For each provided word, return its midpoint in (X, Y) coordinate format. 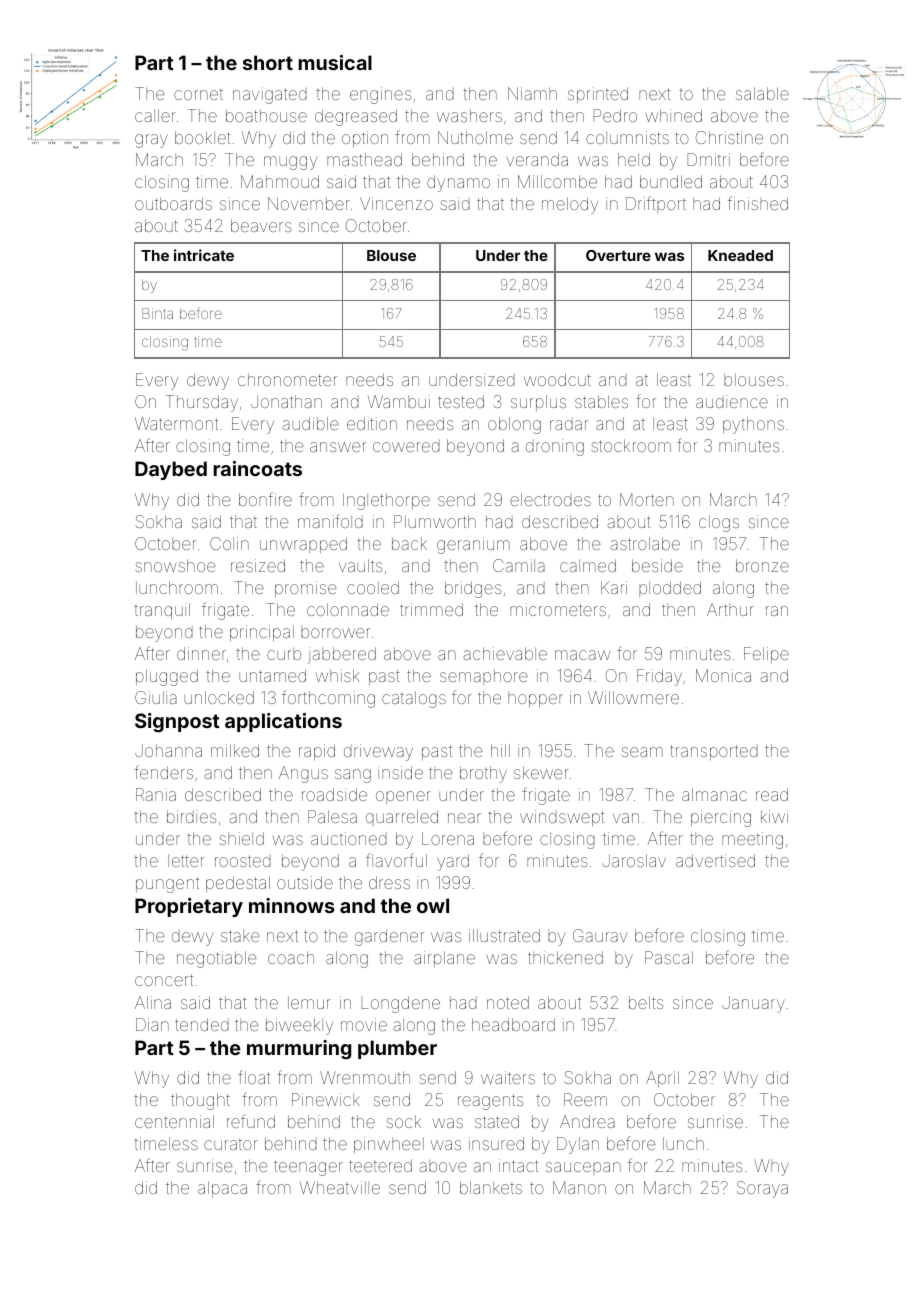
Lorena (448, 838)
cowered (406, 446)
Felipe (766, 655)
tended (202, 1024)
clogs (719, 523)
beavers (261, 225)
